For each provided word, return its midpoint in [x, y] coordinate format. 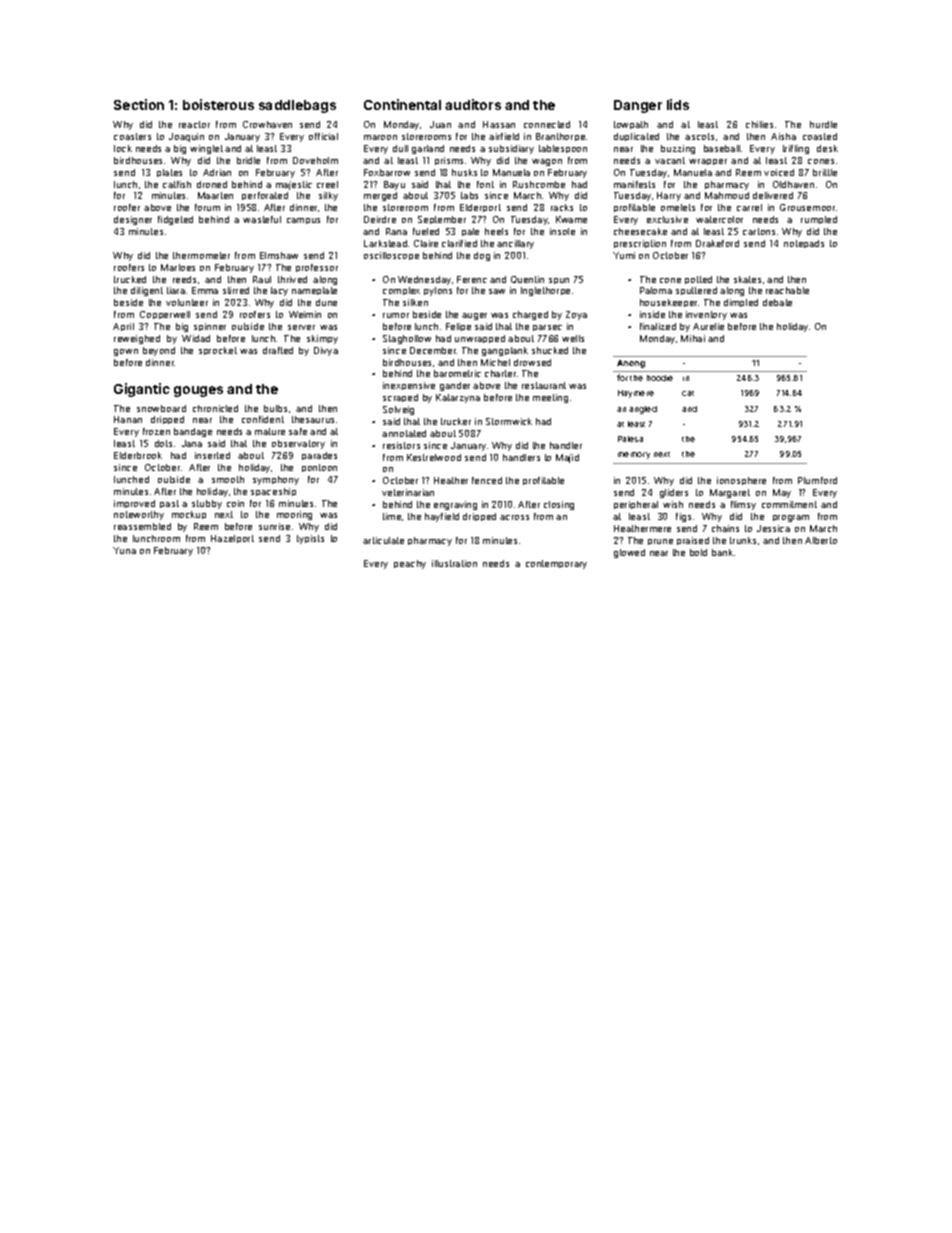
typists [310, 539]
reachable [787, 290]
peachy [410, 564]
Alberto [821, 540]
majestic [294, 185]
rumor [396, 315]
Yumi [624, 255]
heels [496, 231]
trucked [130, 279]
